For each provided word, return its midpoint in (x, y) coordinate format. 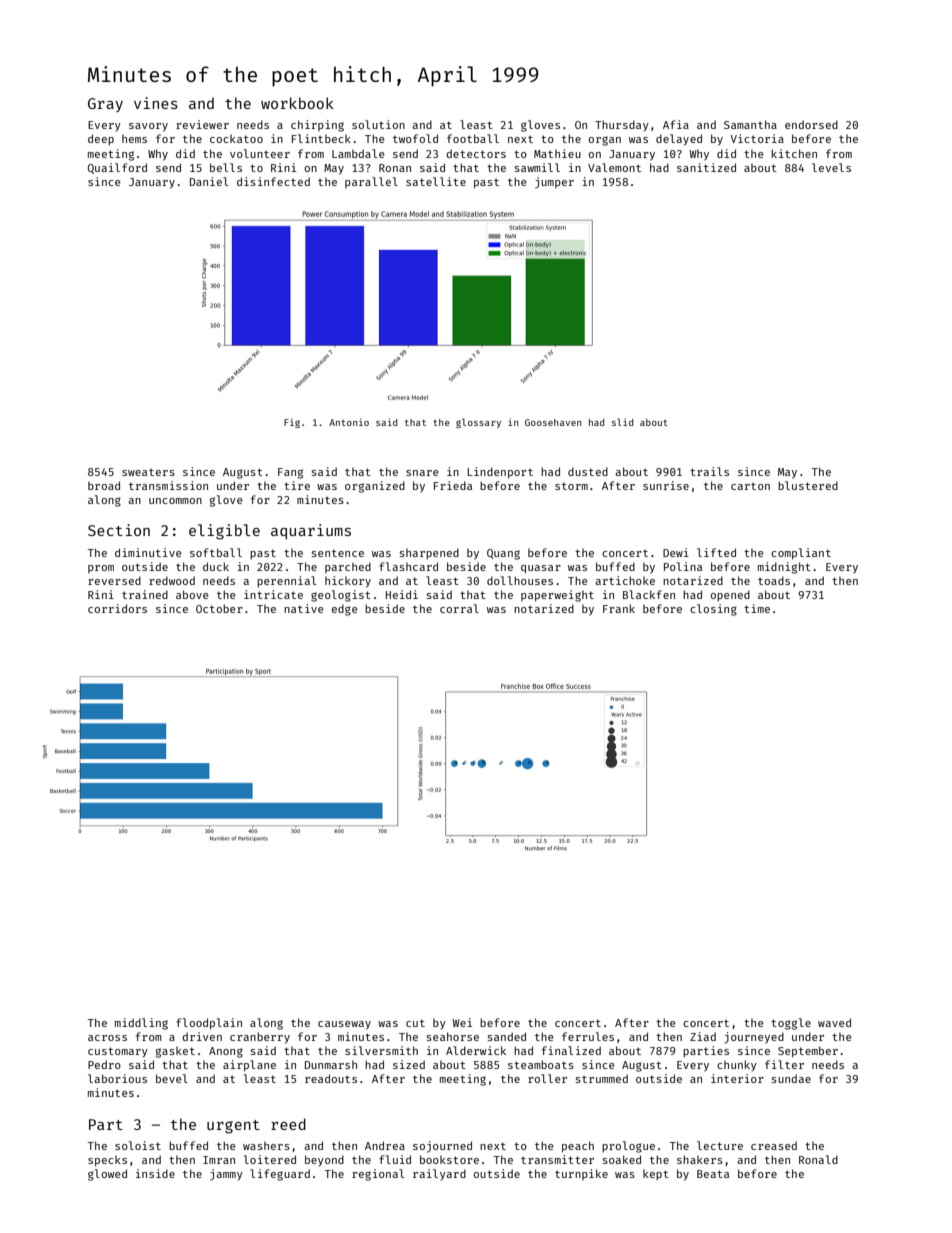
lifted (716, 552)
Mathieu (557, 153)
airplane (249, 1066)
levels (831, 167)
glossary (478, 423)
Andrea (385, 1145)
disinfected (273, 181)
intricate (273, 594)
